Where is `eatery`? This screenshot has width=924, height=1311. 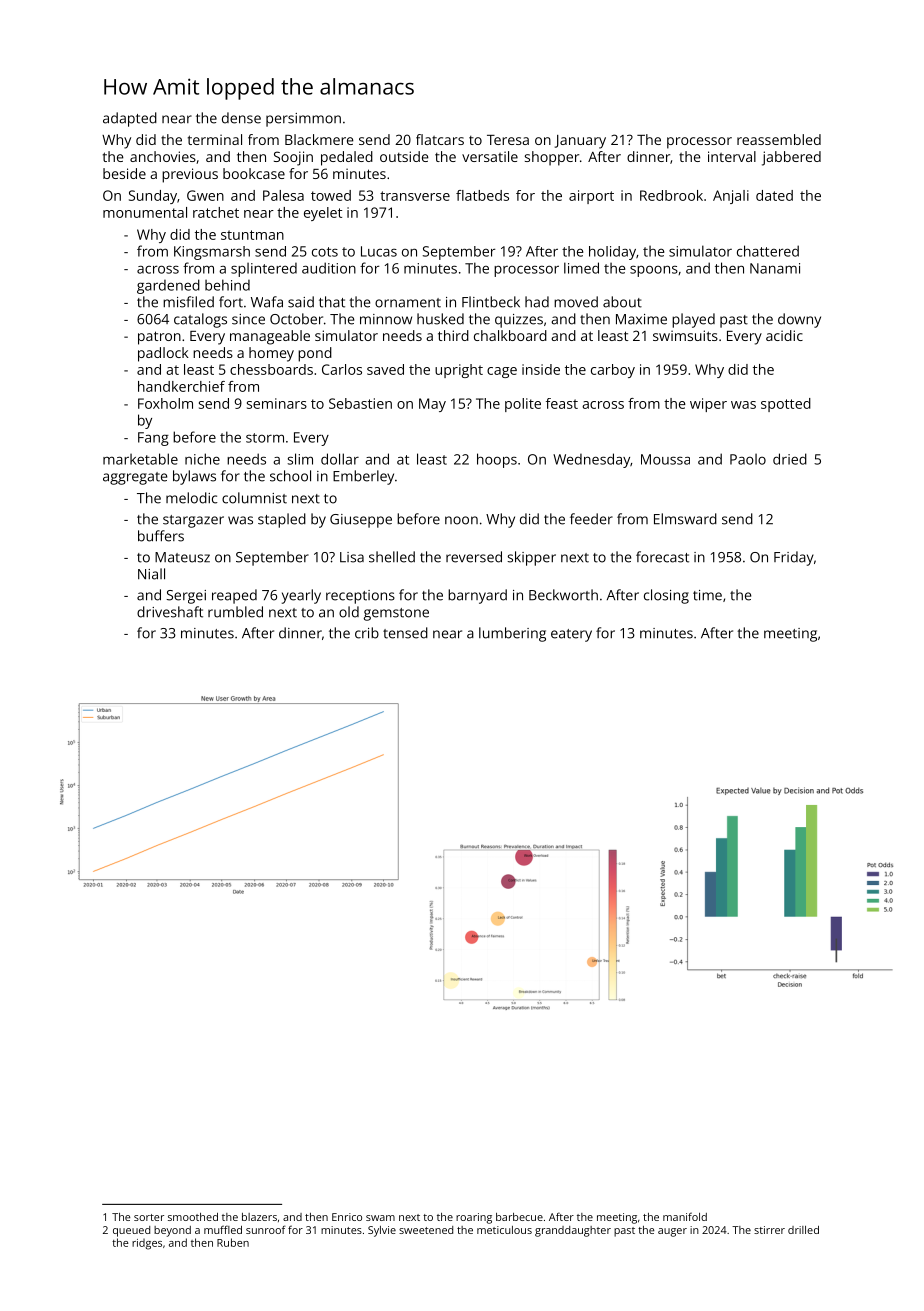
eatery is located at coordinates (571, 635).
